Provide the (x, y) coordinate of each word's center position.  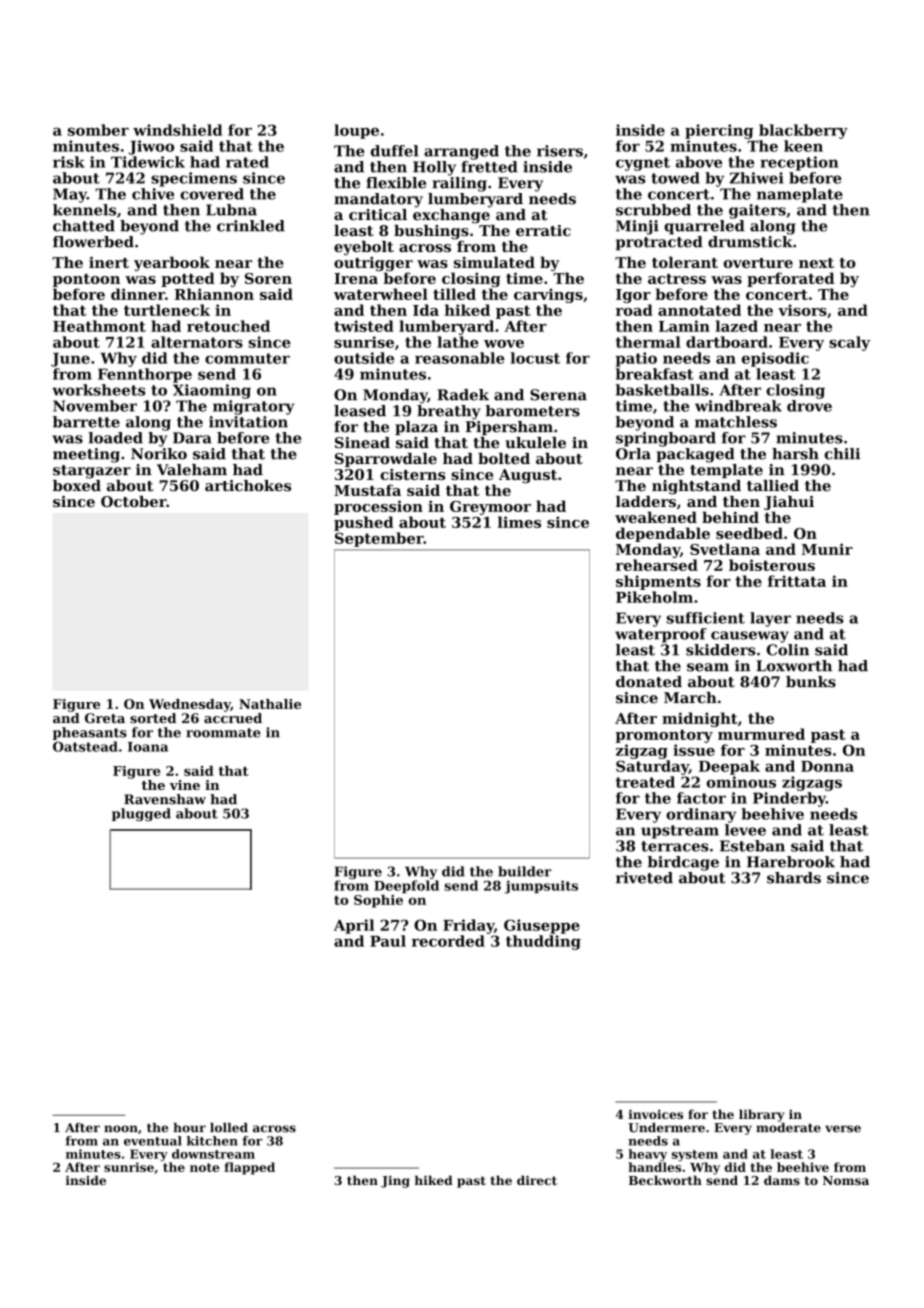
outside (364, 358)
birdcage (683, 863)
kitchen (212, 1141)
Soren (268, 278)
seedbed (749, 533)
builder (524, 871)
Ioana (148, 747)
